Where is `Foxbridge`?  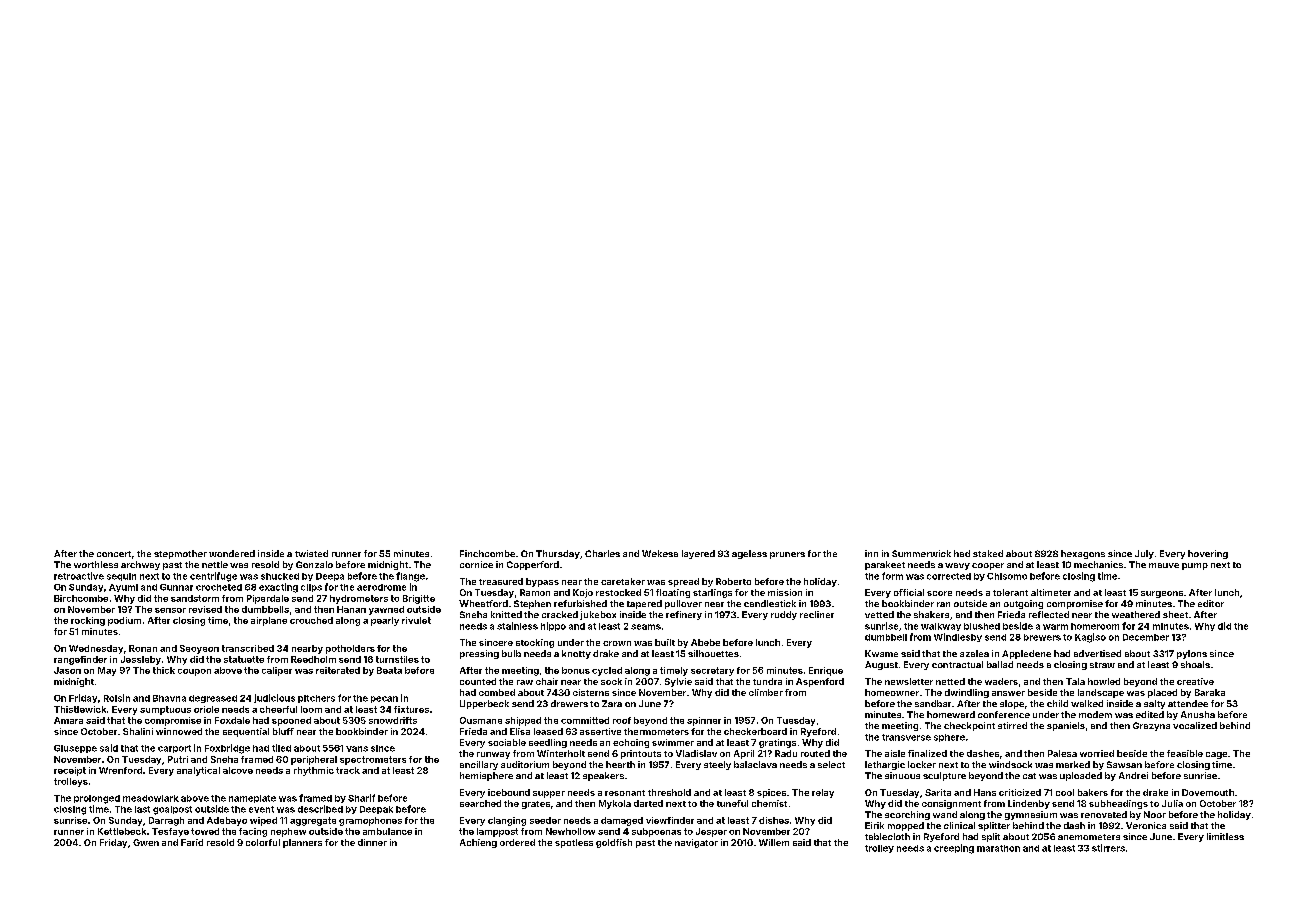
Foxbridge is located at coordinates (227, 749).
